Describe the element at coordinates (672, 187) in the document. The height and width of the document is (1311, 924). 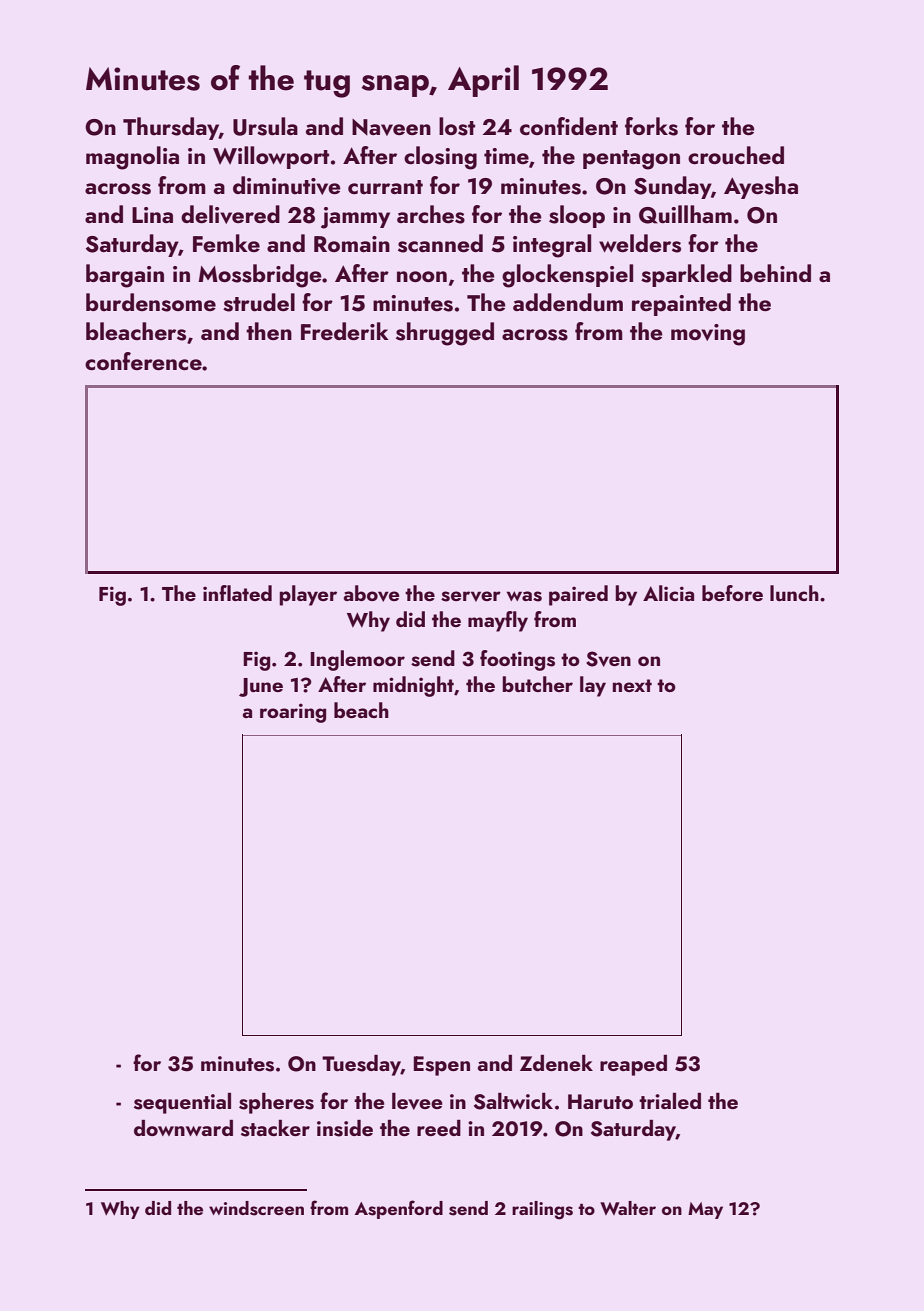
I see `Sunday` at that location.
